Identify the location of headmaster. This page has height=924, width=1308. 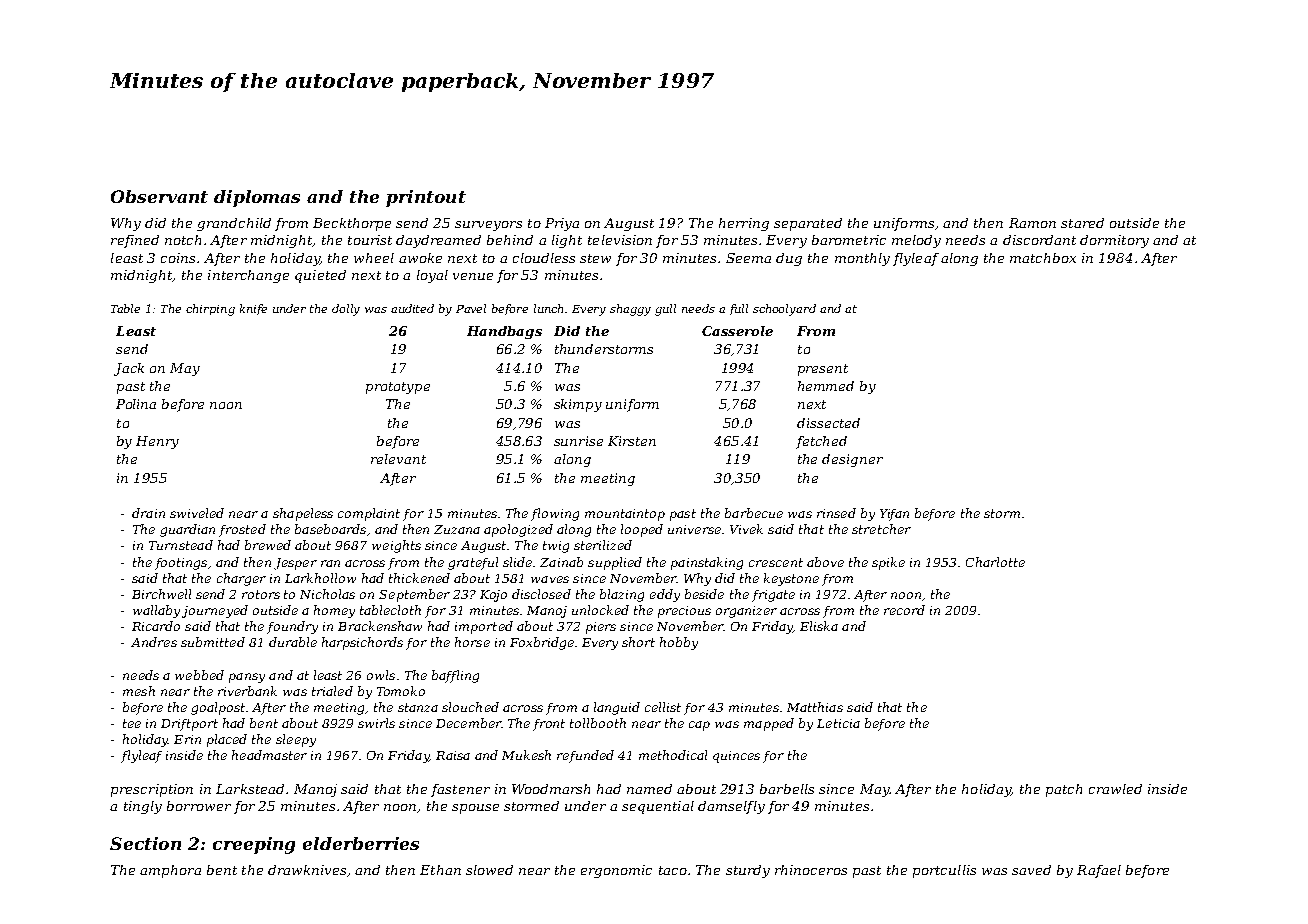
(269, 755).
